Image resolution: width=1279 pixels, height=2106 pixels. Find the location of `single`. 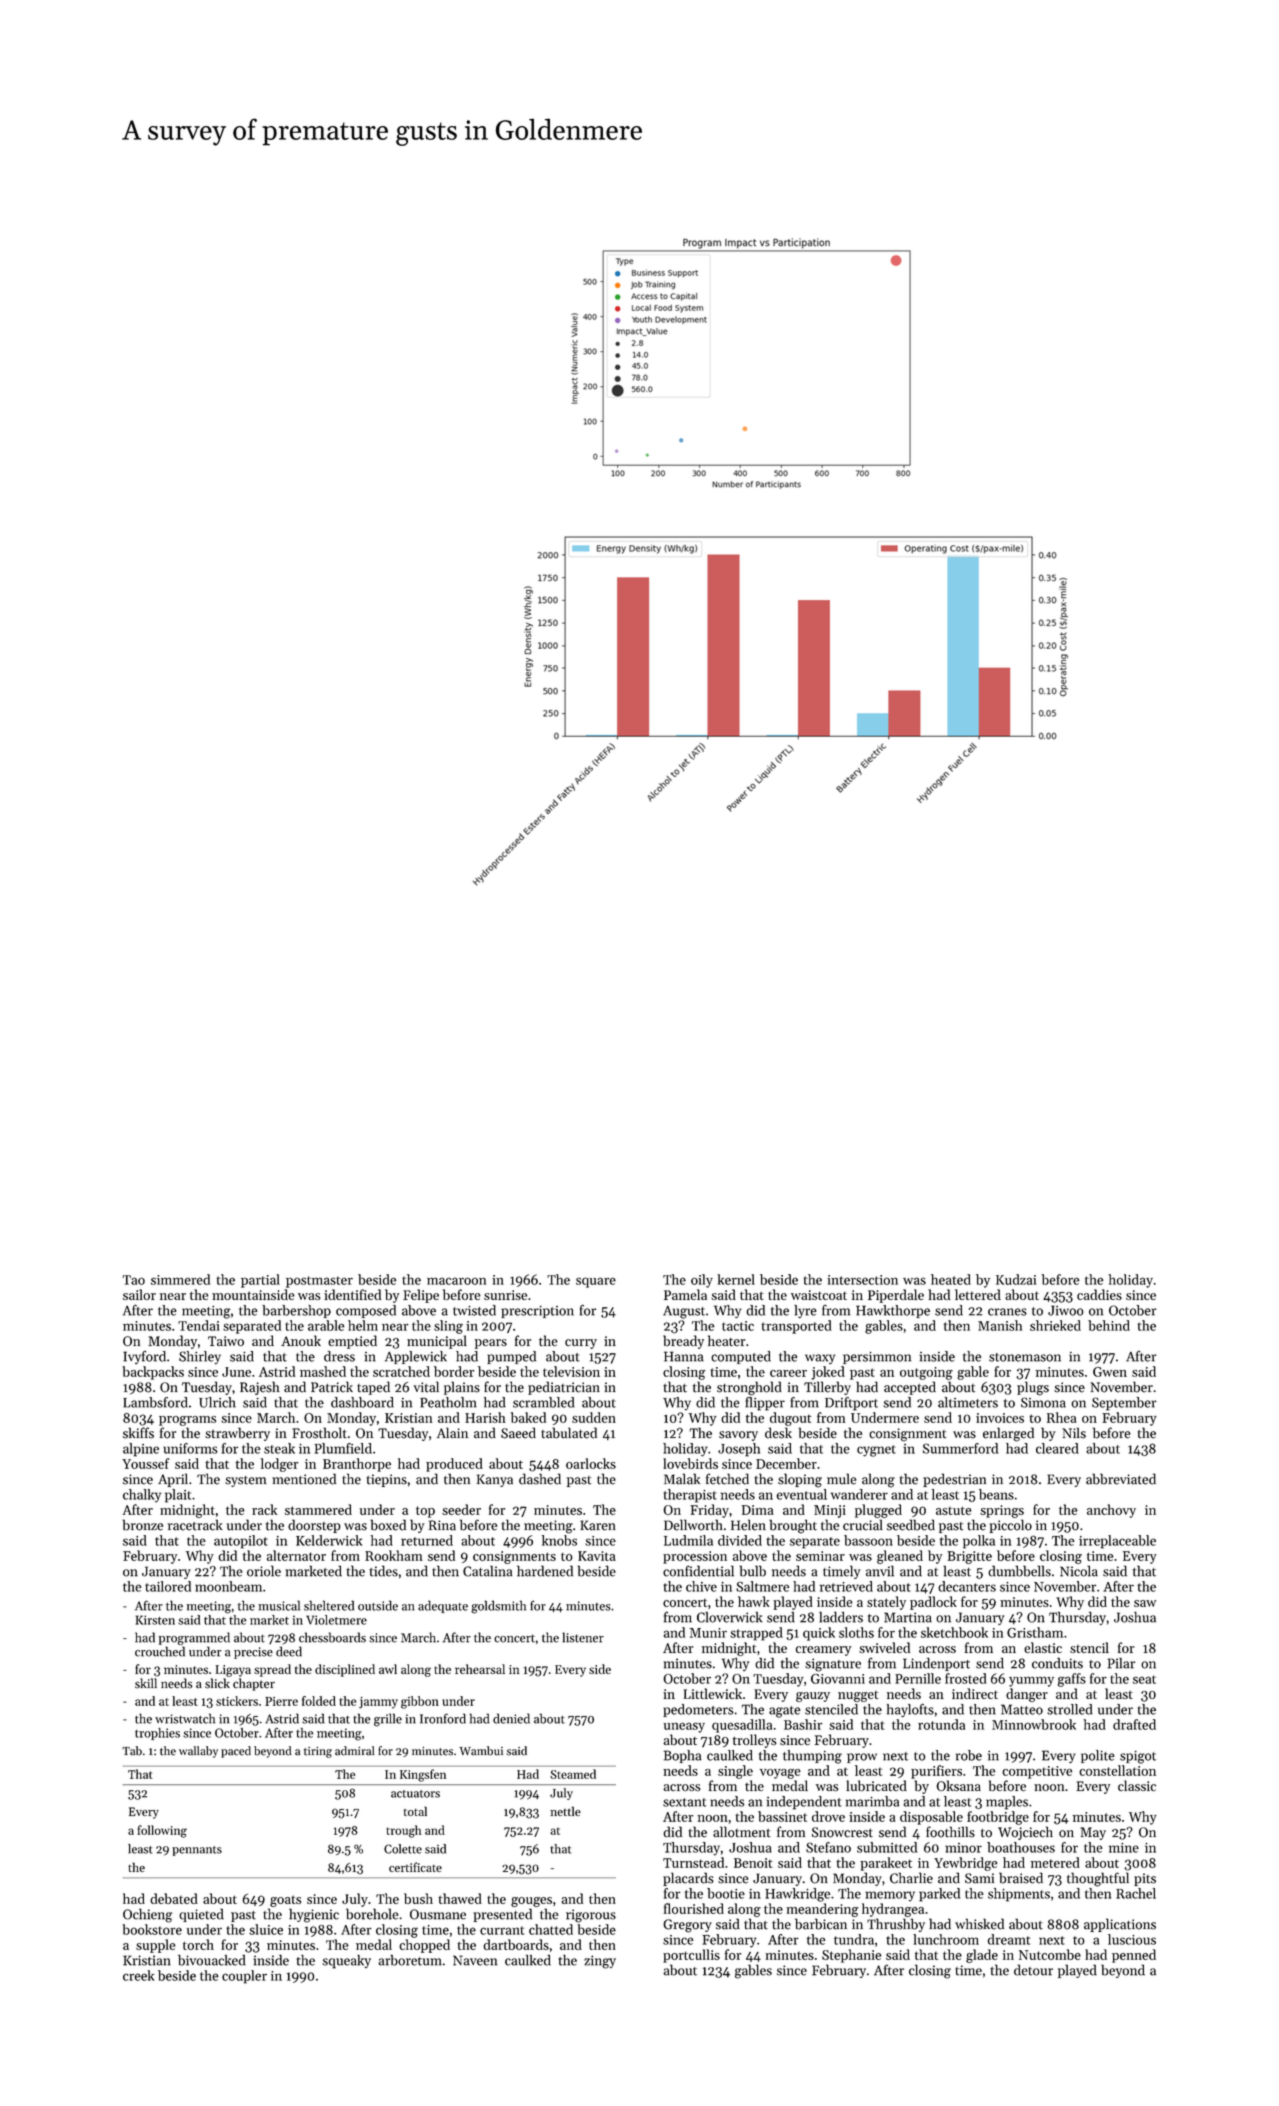

single is located at coordinates (735, 1772).
